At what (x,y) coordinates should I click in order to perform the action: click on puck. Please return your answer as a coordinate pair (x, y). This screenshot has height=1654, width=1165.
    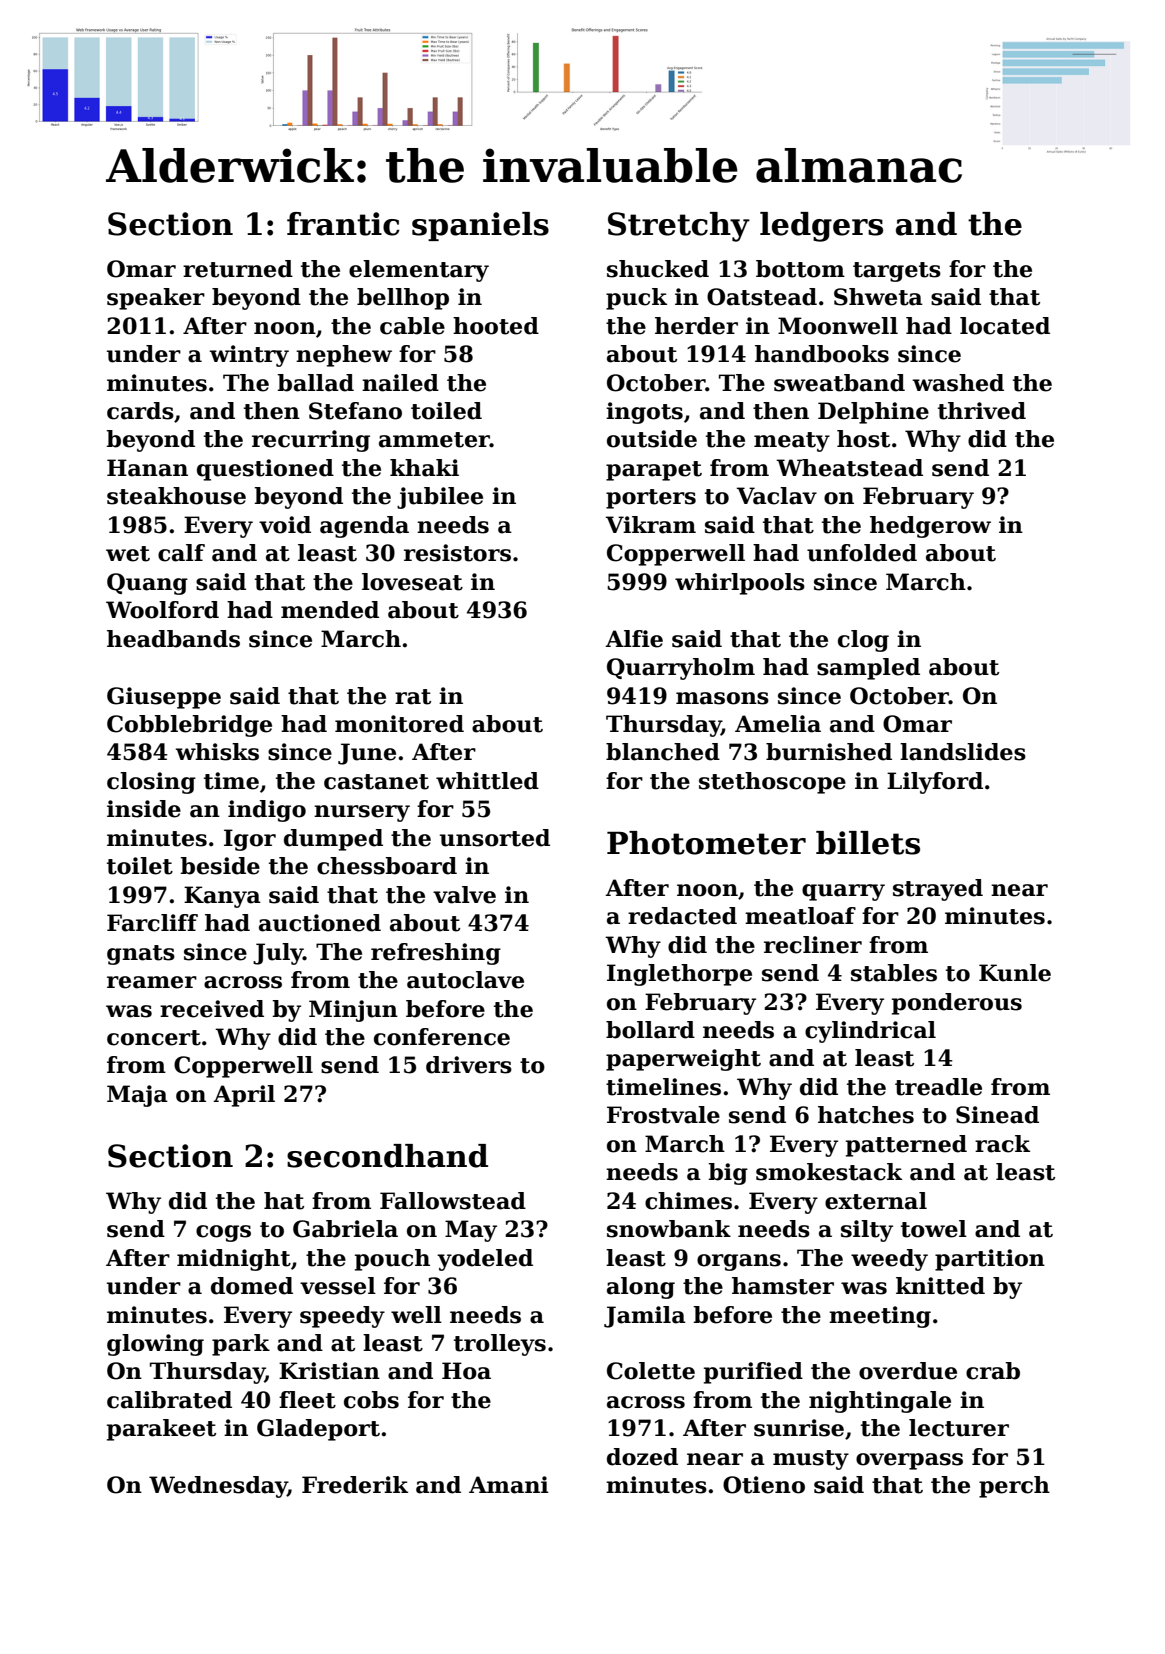
    Looking at the image, I should click on (636, 299).
